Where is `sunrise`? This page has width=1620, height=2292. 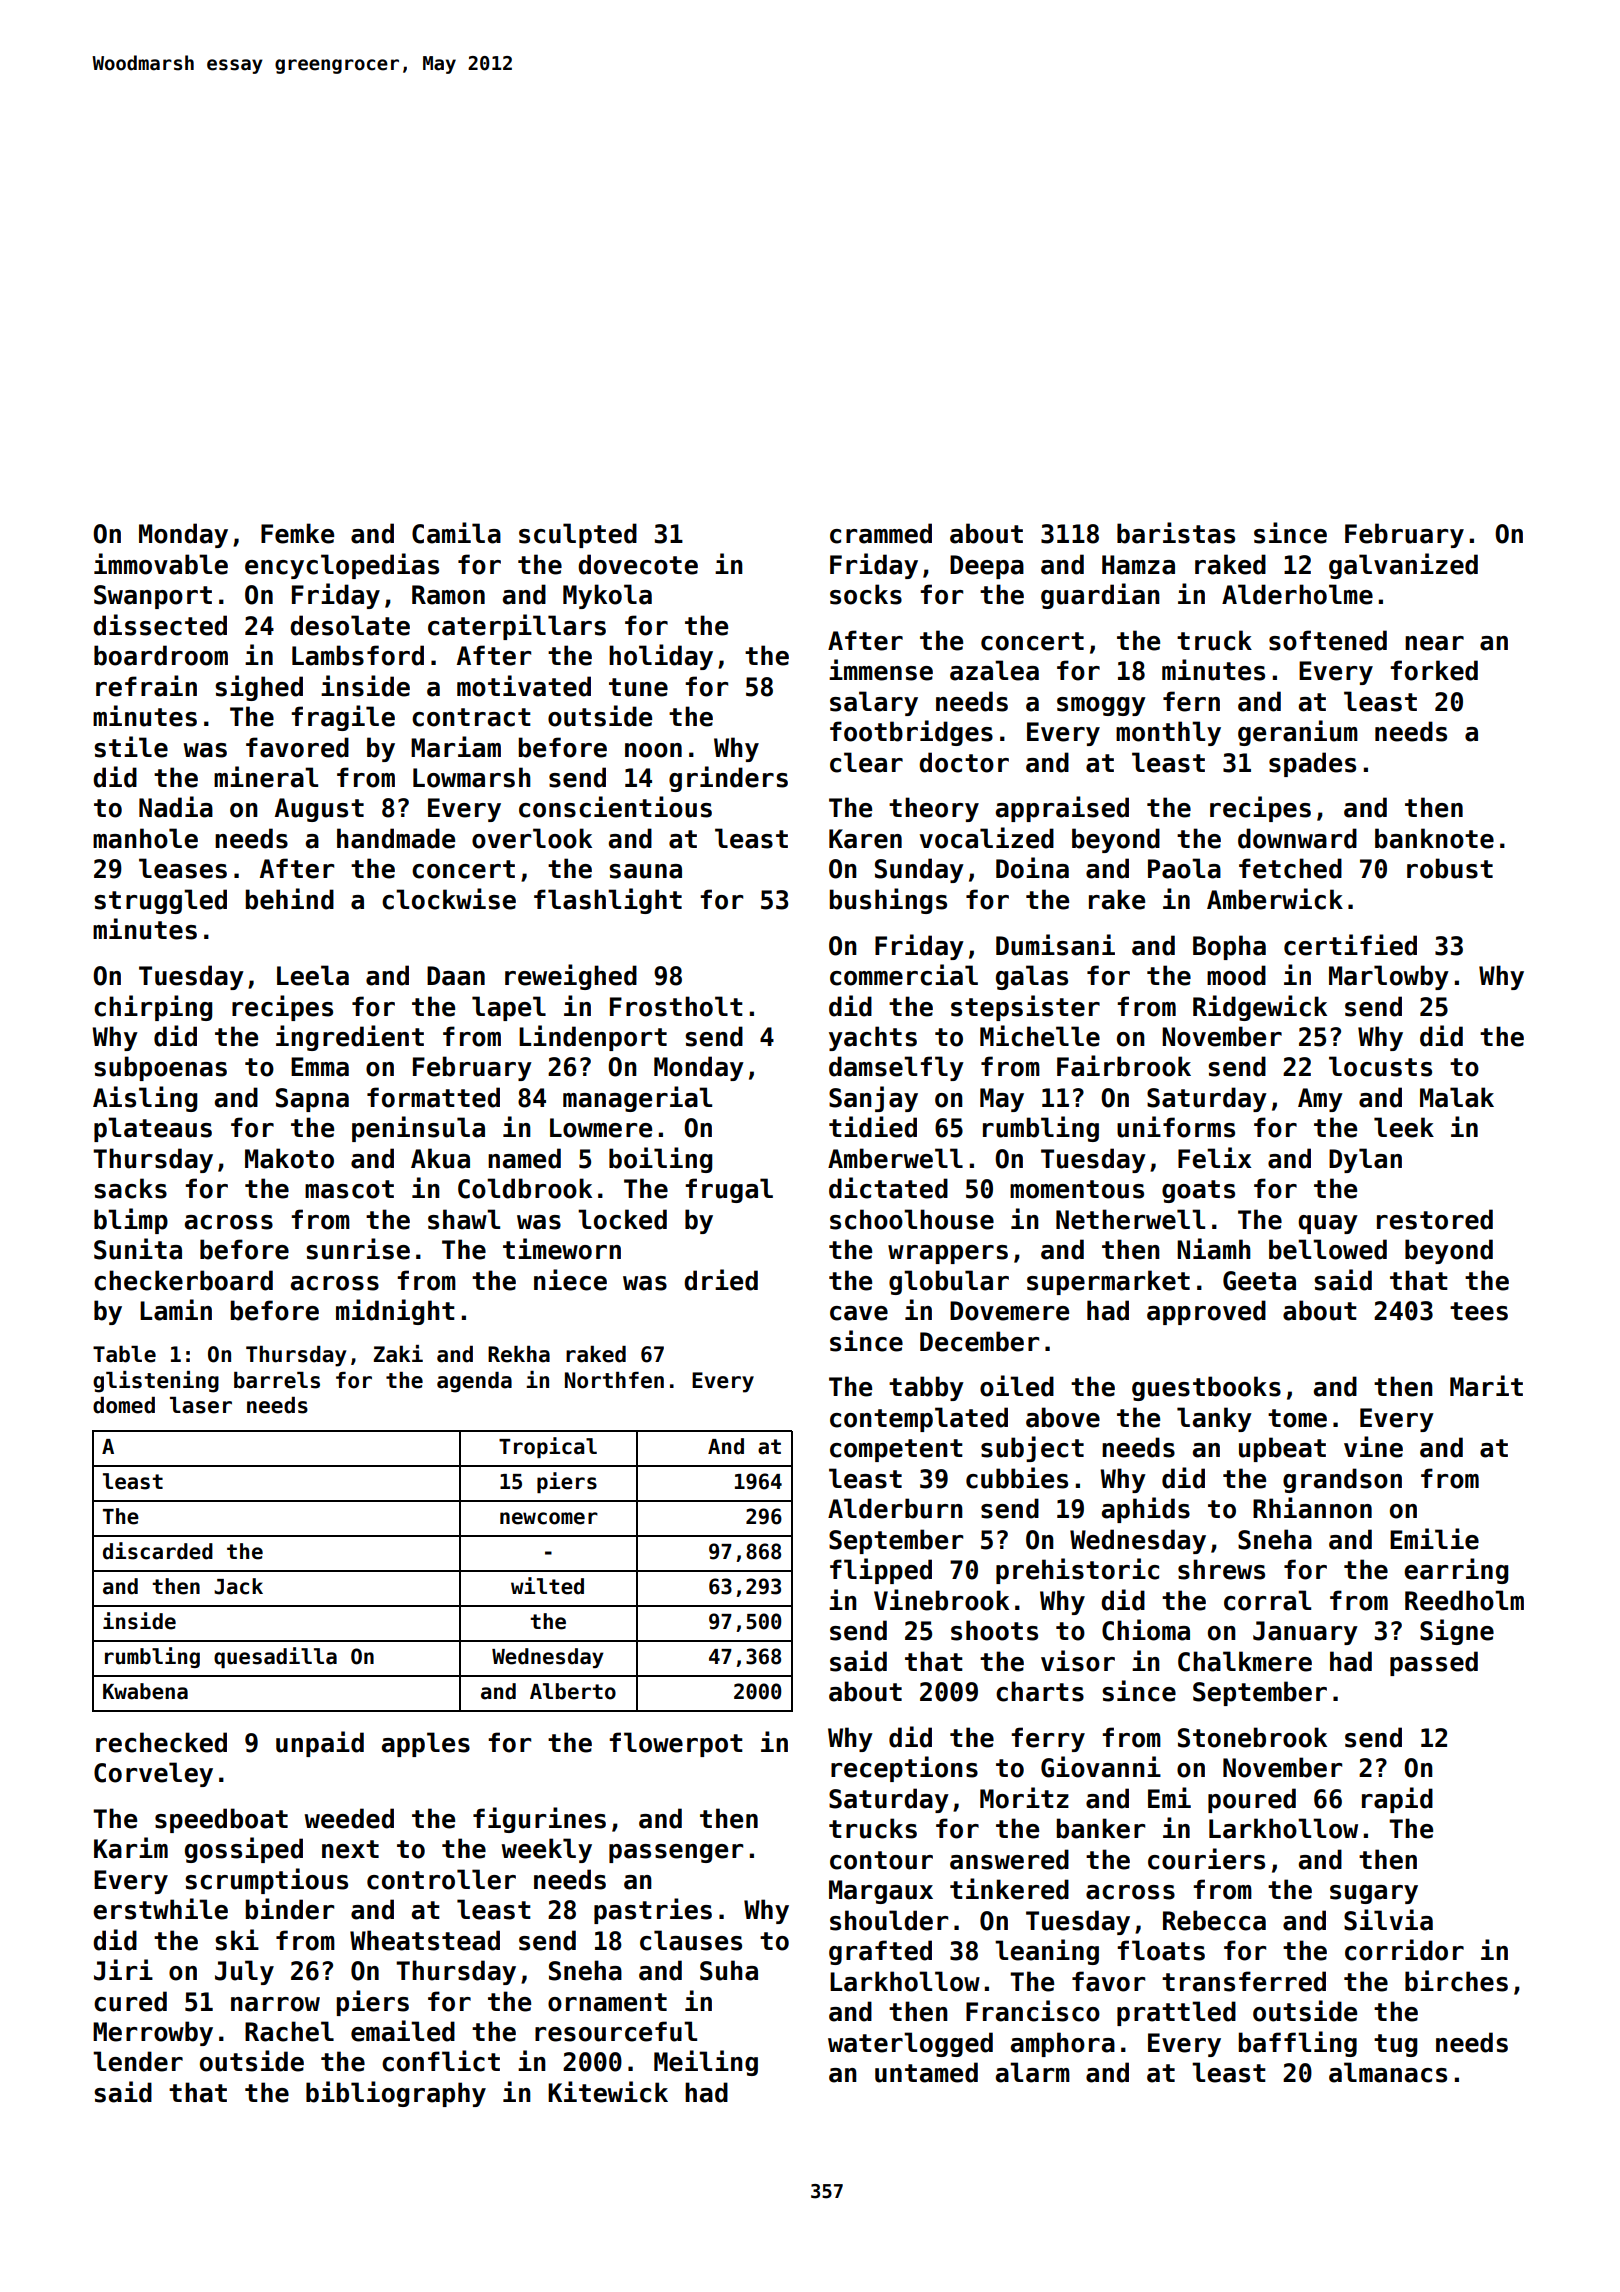
sunrise is located at coordinates (358, 1249).
